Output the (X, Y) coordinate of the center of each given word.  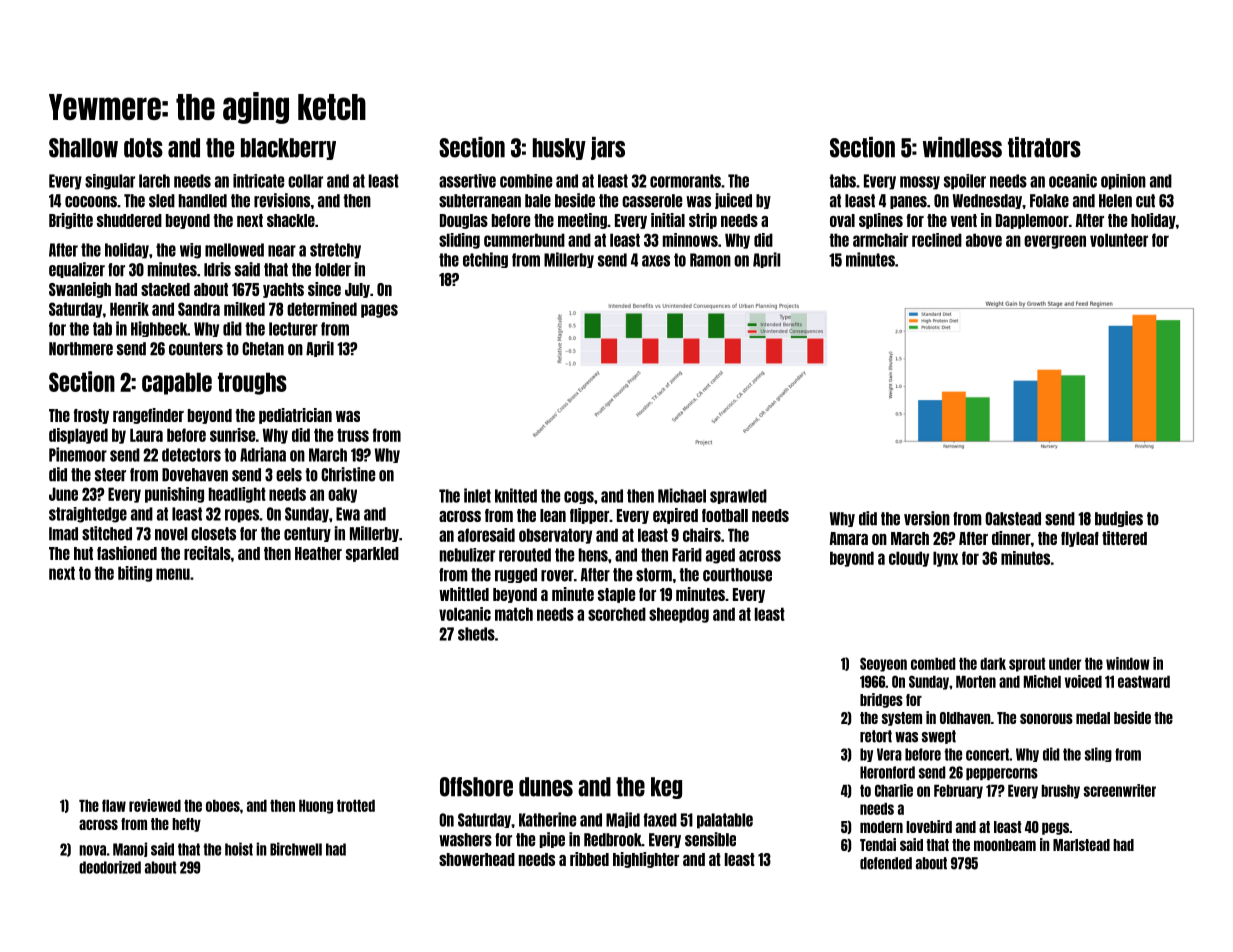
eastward (1144, 682)
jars (608, 148)
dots (143, 148)
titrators (1044, 147)
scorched (617, 614)
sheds (476, 634)
